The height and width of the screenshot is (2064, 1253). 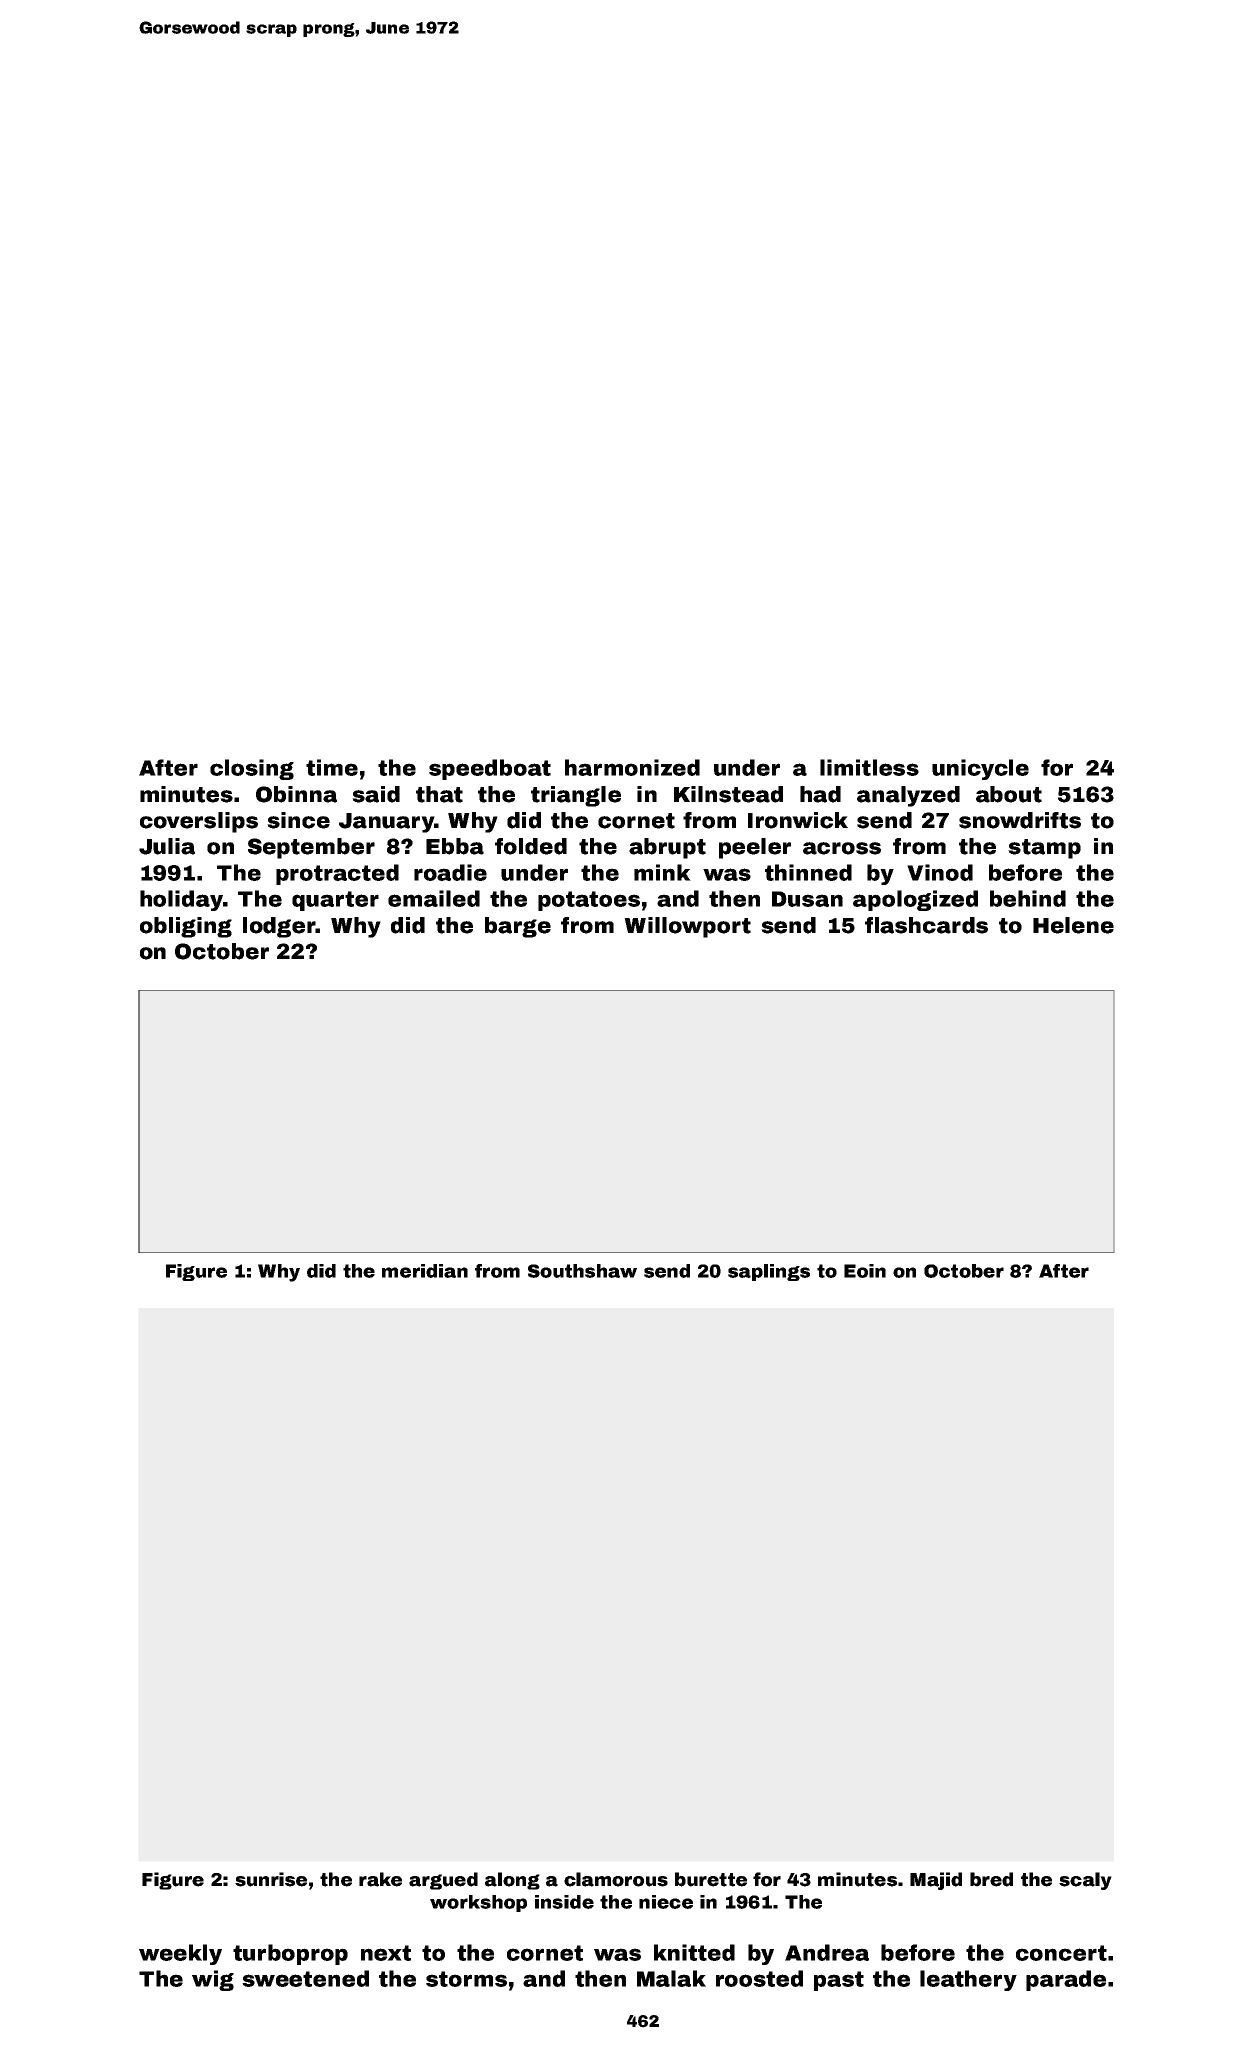 What do you see at coordinates (425, 1271) in the screenshot?
I see `meridian` at bounding box center [425, 1271].
